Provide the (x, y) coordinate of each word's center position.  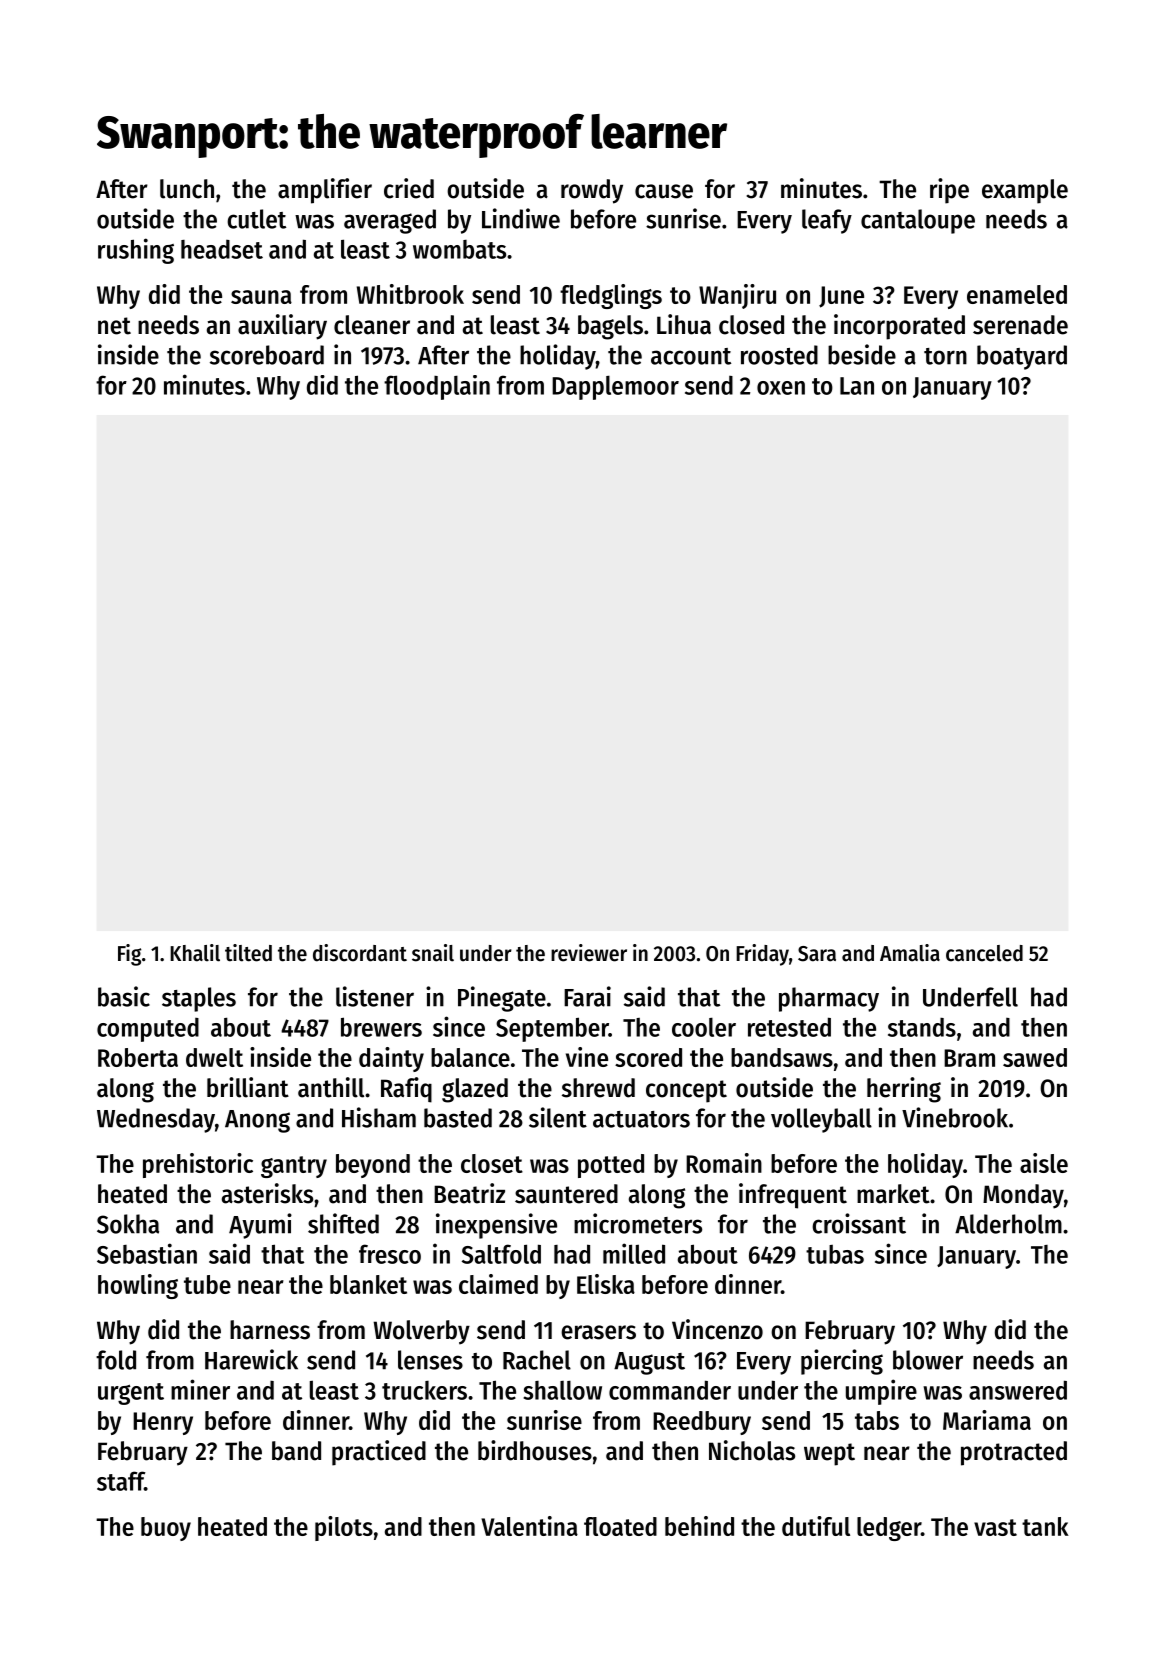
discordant (360, 953)
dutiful (816, 1526)
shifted (343, 1223)
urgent (131, 1394)
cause (664, 191)
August (649, 1363)
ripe (949, 191)
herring (904, 1090)
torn (945, 356)
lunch (187, 189)
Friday (762, 955)
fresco (390, 1254)
